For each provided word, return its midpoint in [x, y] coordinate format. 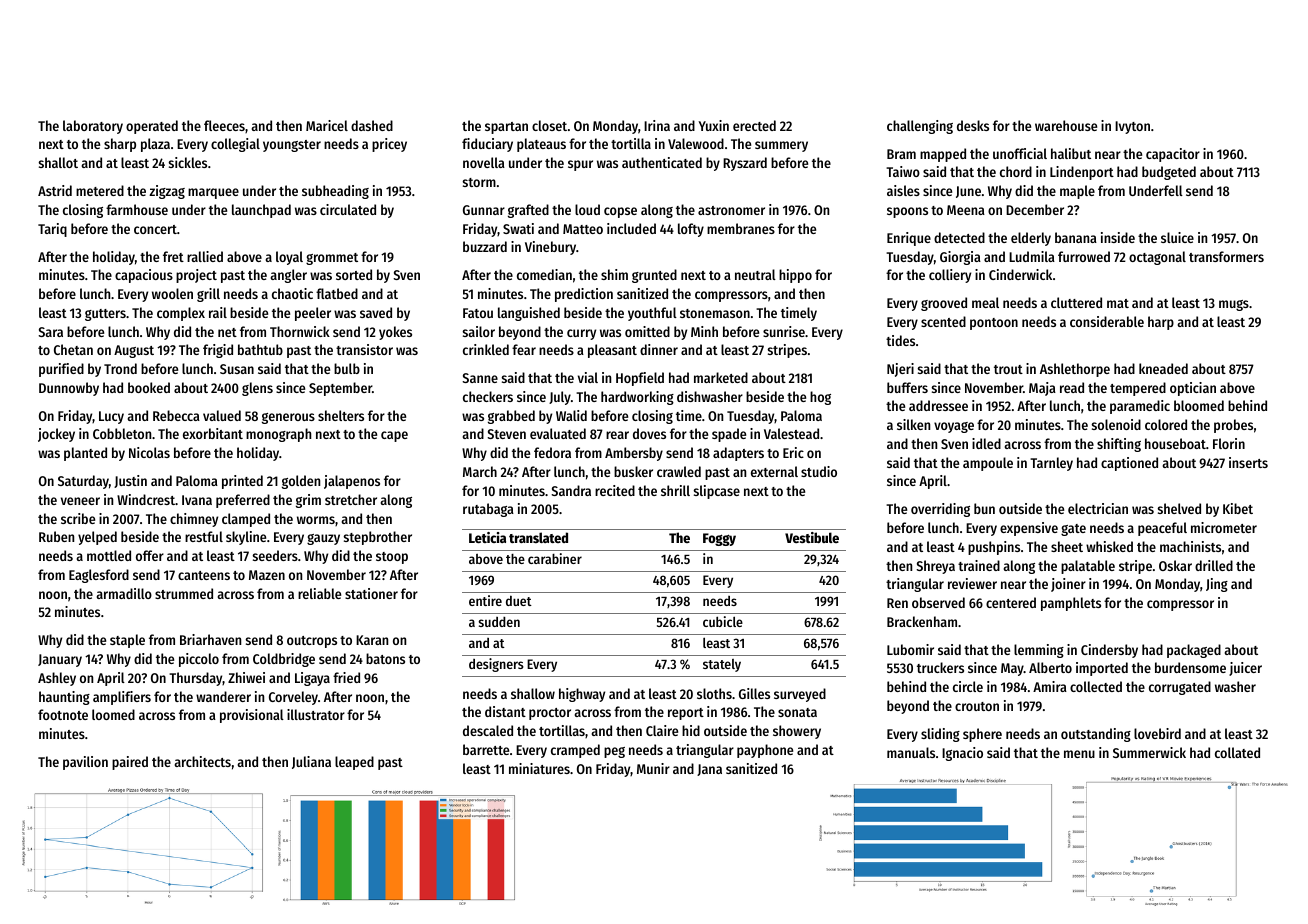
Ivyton [1132, 127]
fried [346, 677]
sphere [982, 735]
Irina [657, 125]
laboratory [93, 127]
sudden [499, 622]
